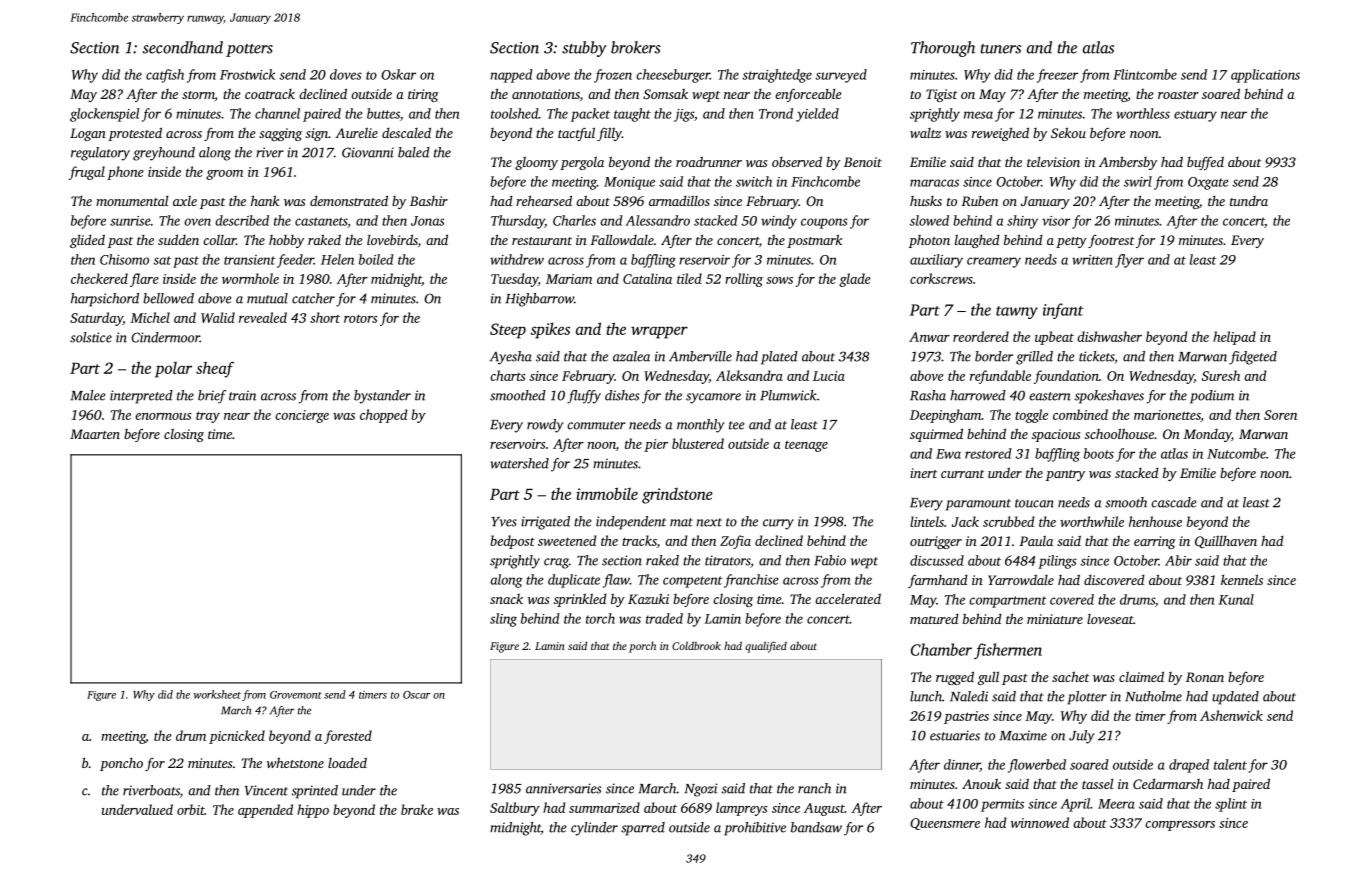  What do you see at coordinates (594, 829) in the screenshot?
I see `cylinder` at bounding box center [594, 829].
